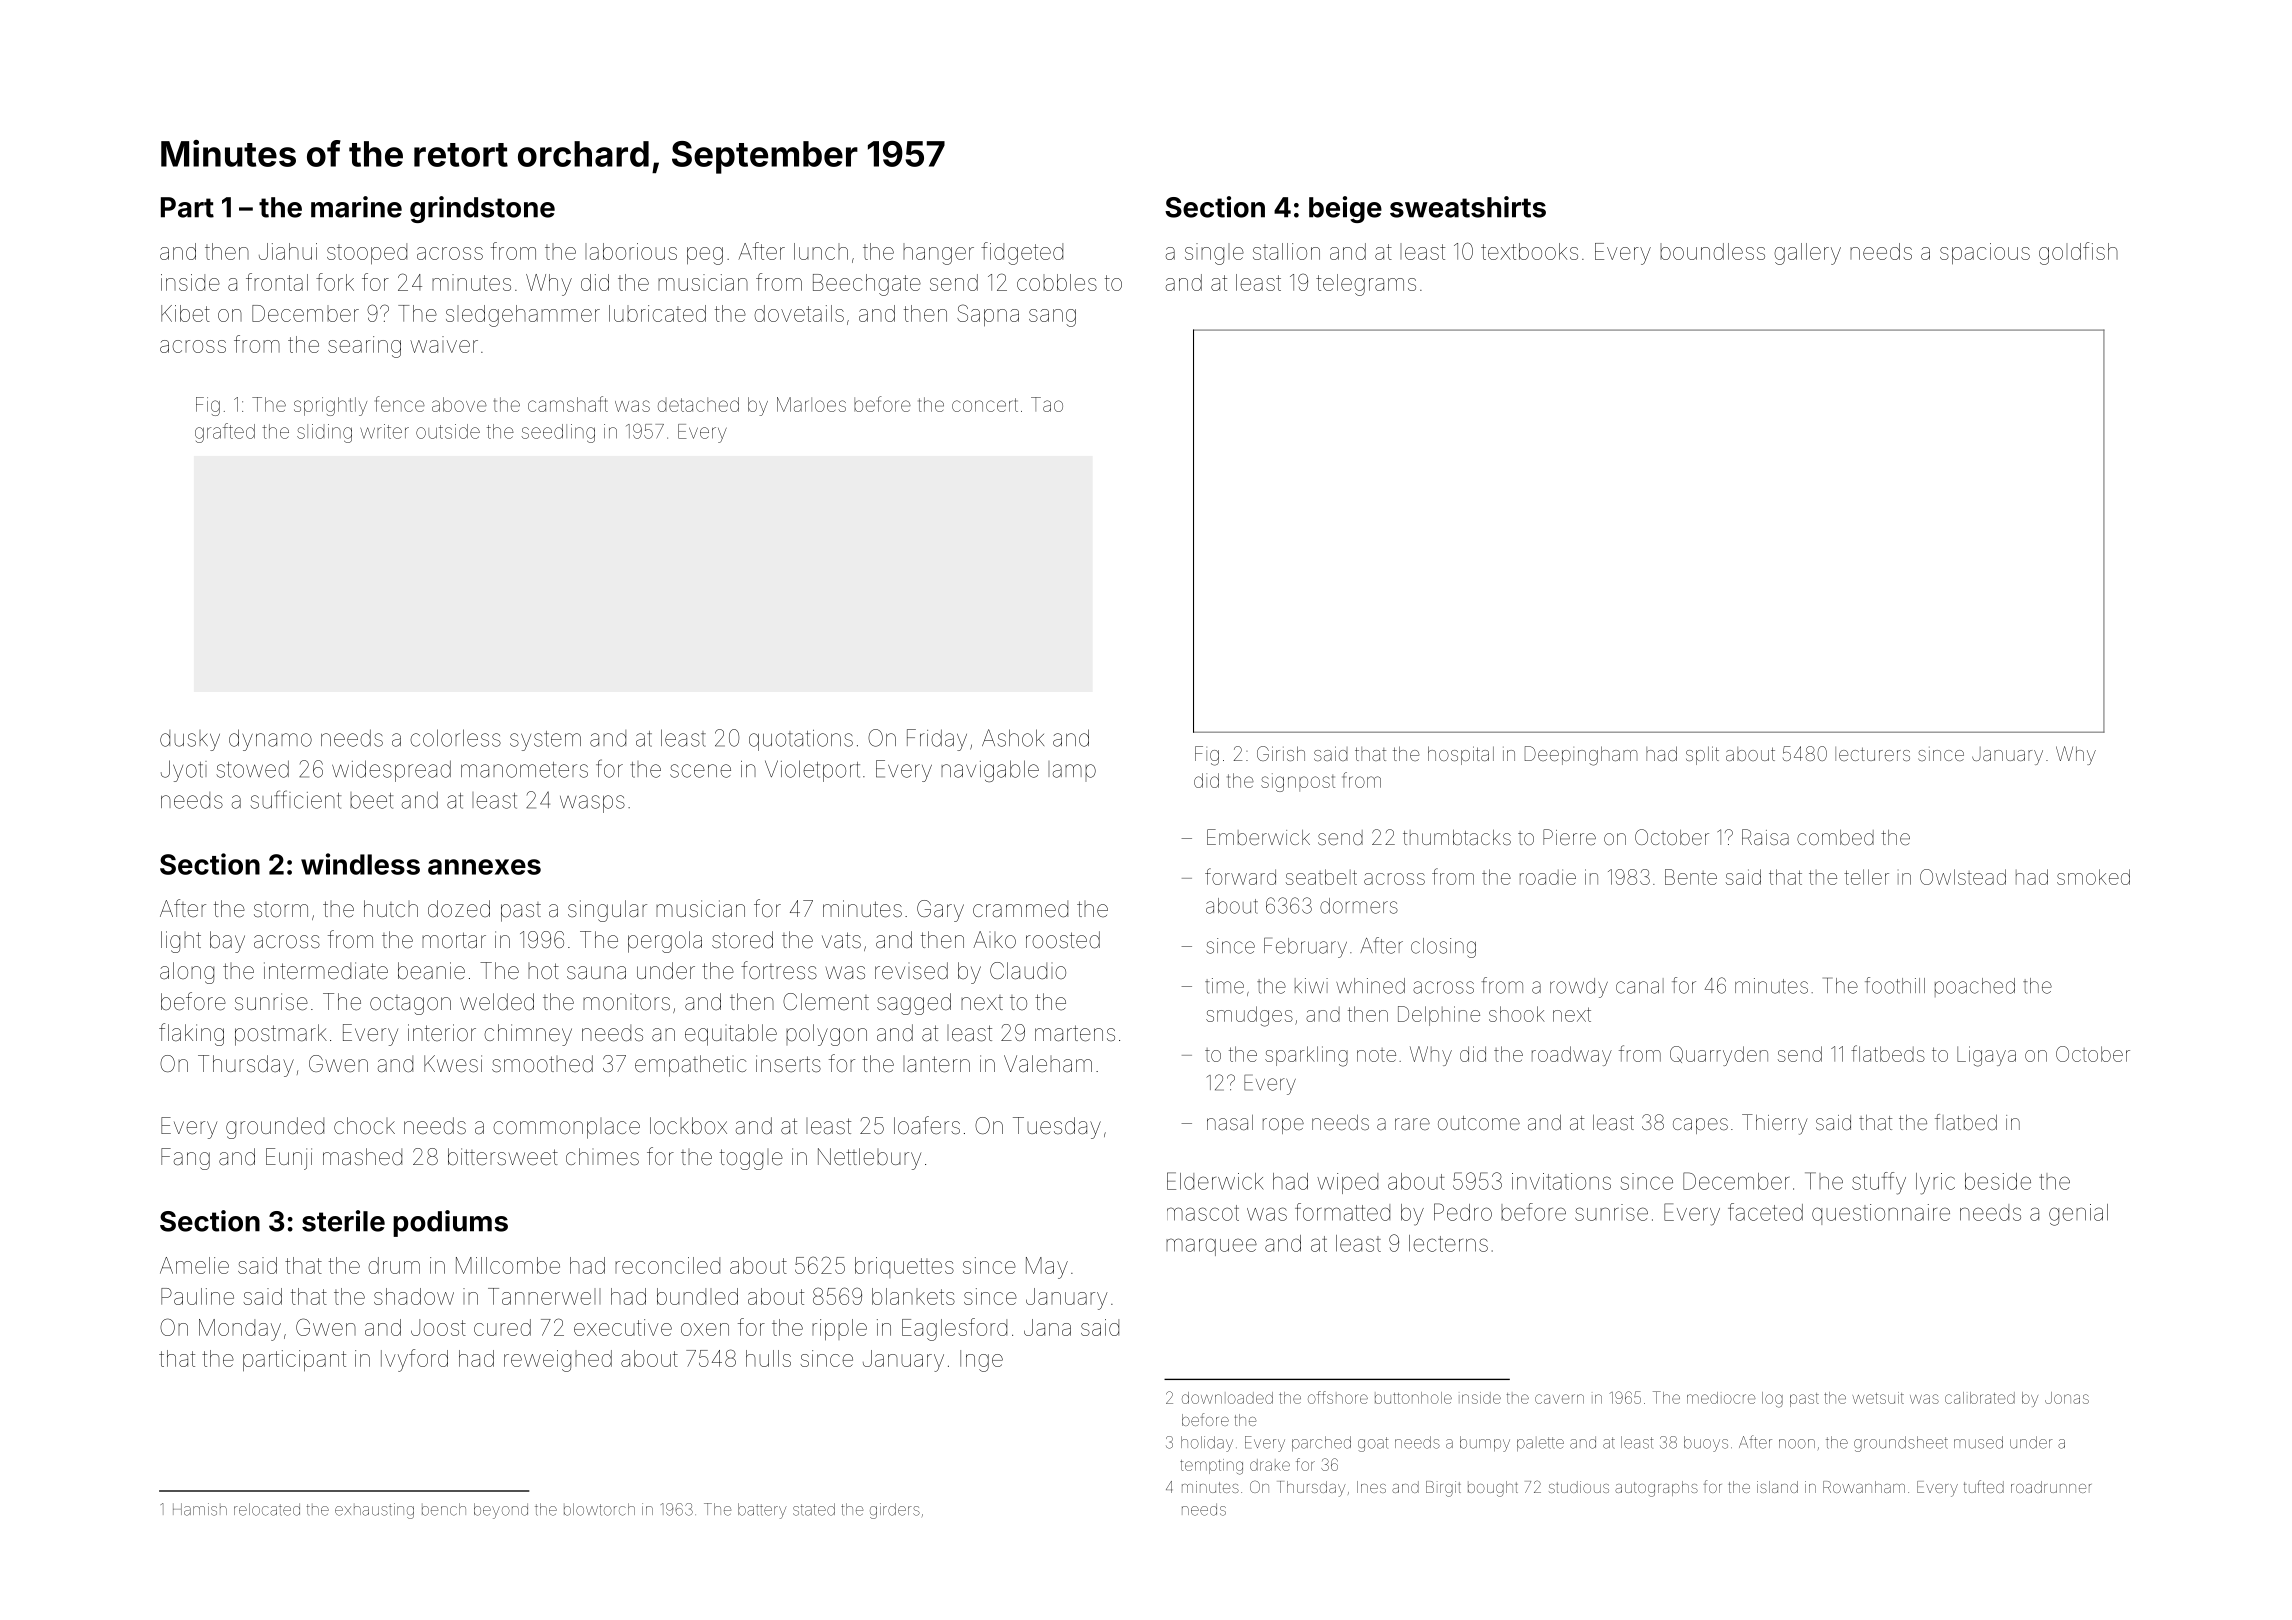 This image has width=2292, height=1620. What do you see at coordinates (558, 433) in the image?
I see `seedling` at bounding box center [558, 433].
